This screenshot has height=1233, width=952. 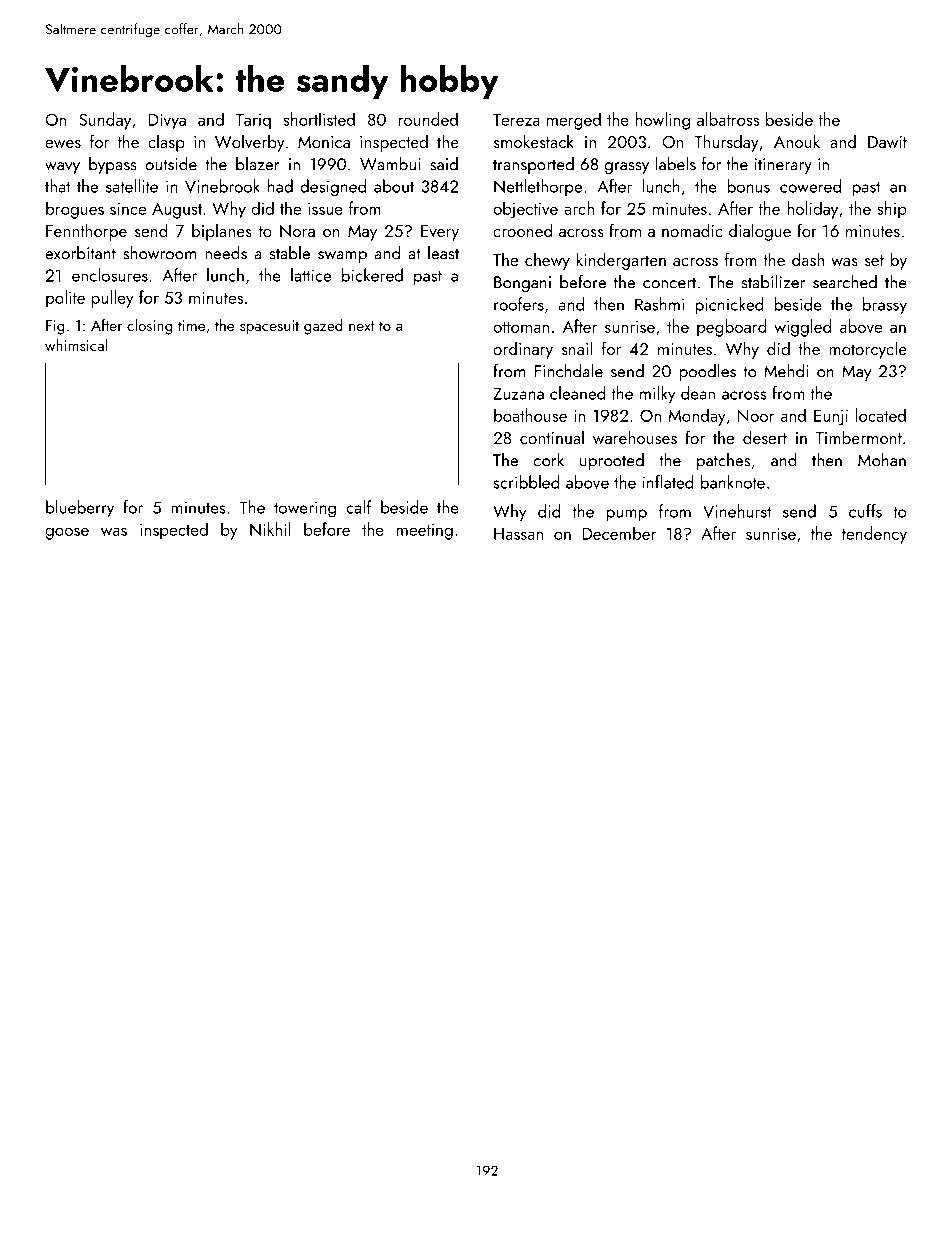 I want to click on Tereza, so click(x=516, y=120).
